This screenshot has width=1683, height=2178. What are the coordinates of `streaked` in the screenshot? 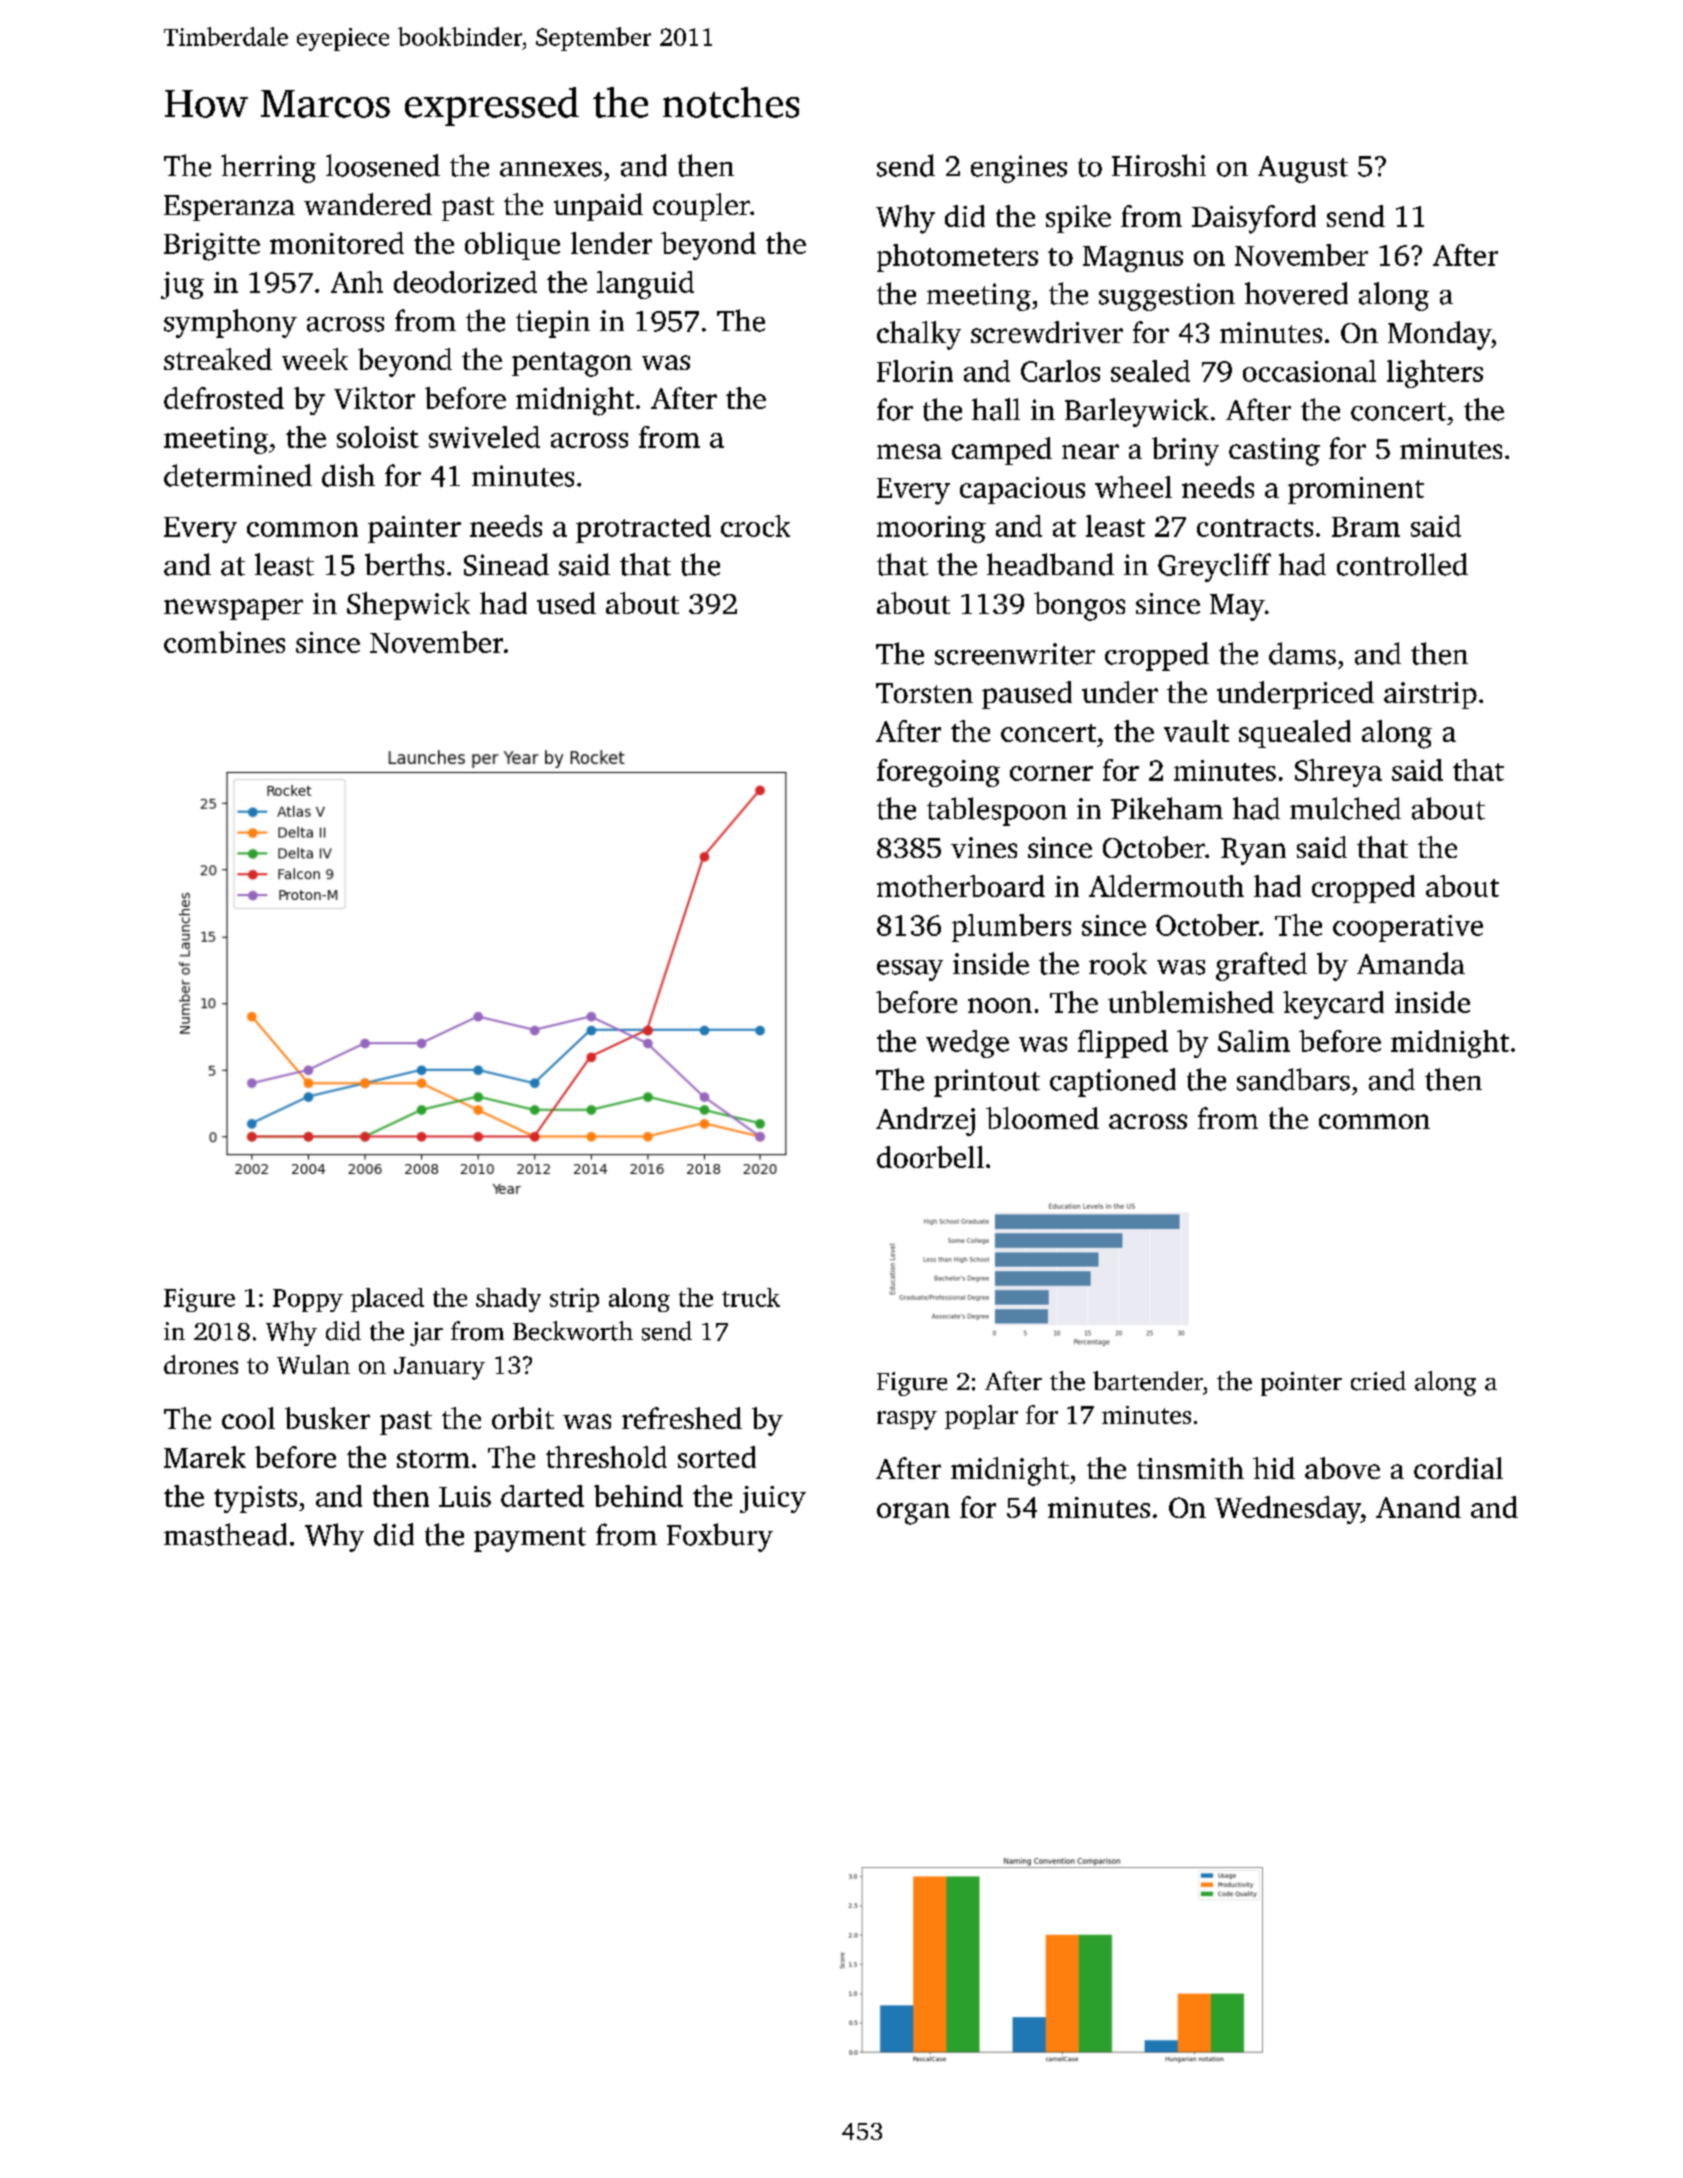 It's located at (218, 359).
